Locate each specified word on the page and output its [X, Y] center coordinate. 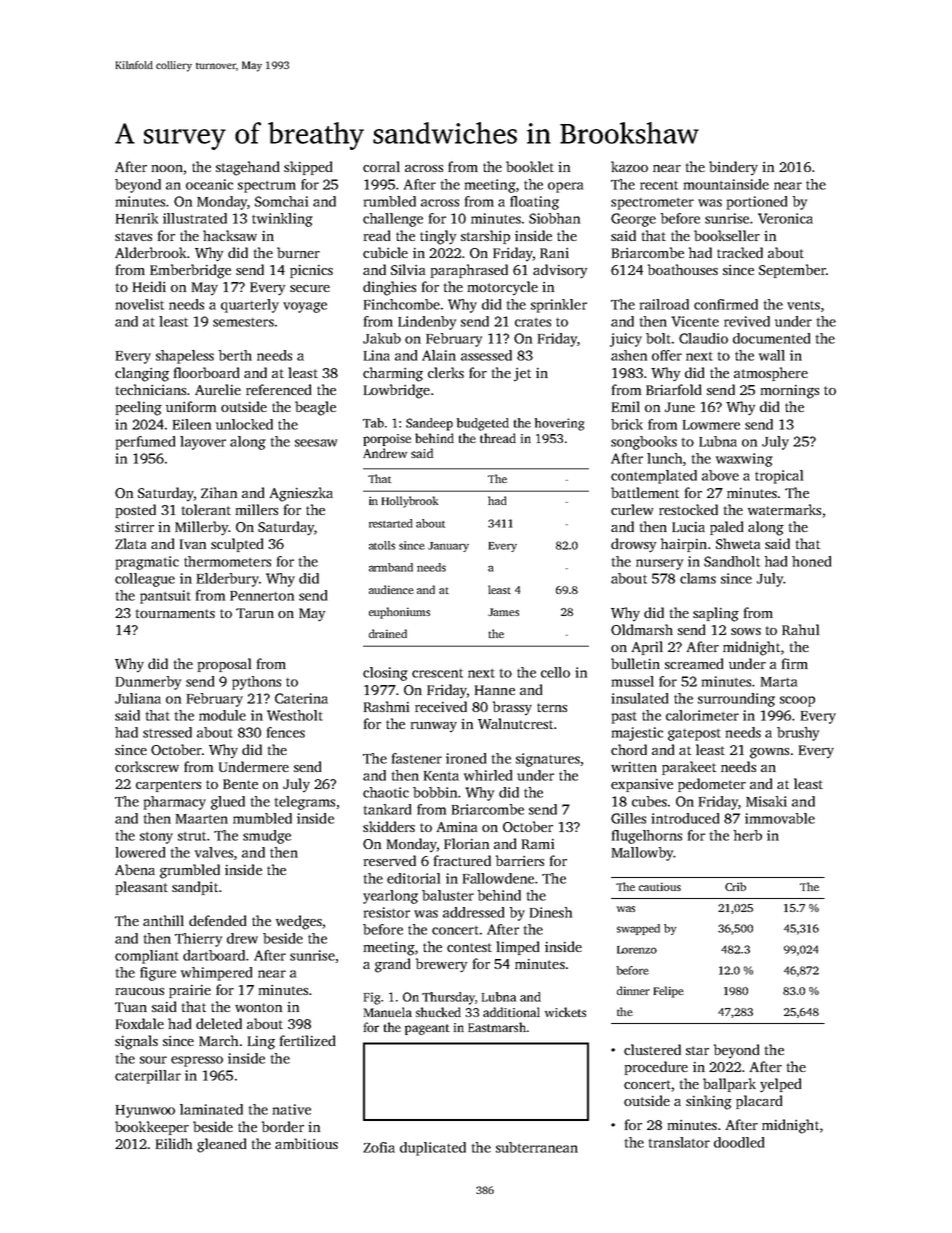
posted [136, 511]
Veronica [785, 218]
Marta [779, 682]
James [503, 612]
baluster [448, 895]
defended [217, 920]
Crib [735, 886]
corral [381, 166]
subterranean [537, 1147]
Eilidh [174, 1143]
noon [167, 168]
